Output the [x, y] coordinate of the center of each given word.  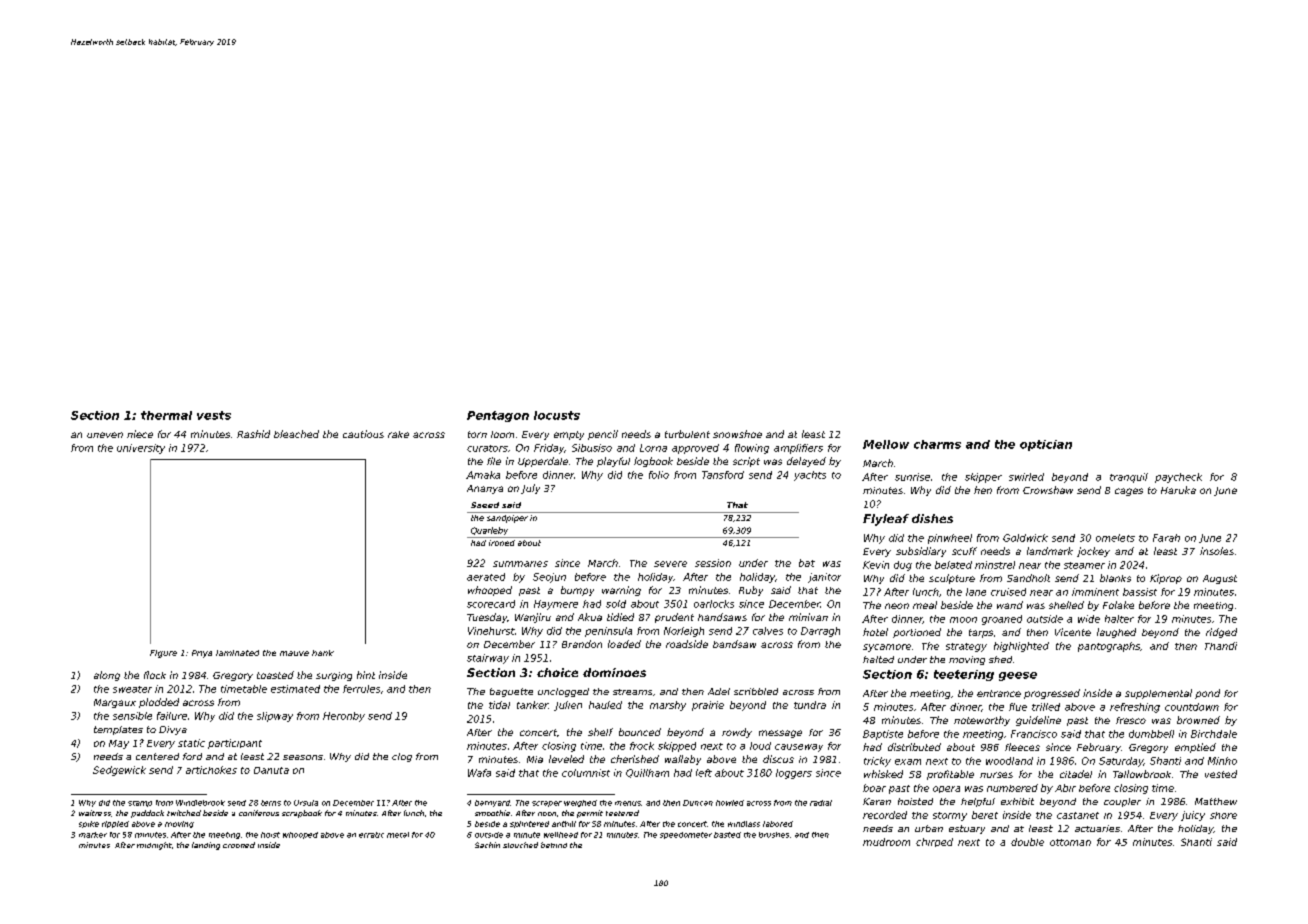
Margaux [115, 703]
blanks [1115, 578]
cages [1129, 492]
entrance [999, 693]
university [141, 449]
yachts [810, 476]
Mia [535, 759]
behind [554, 845]
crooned [239, 845]
